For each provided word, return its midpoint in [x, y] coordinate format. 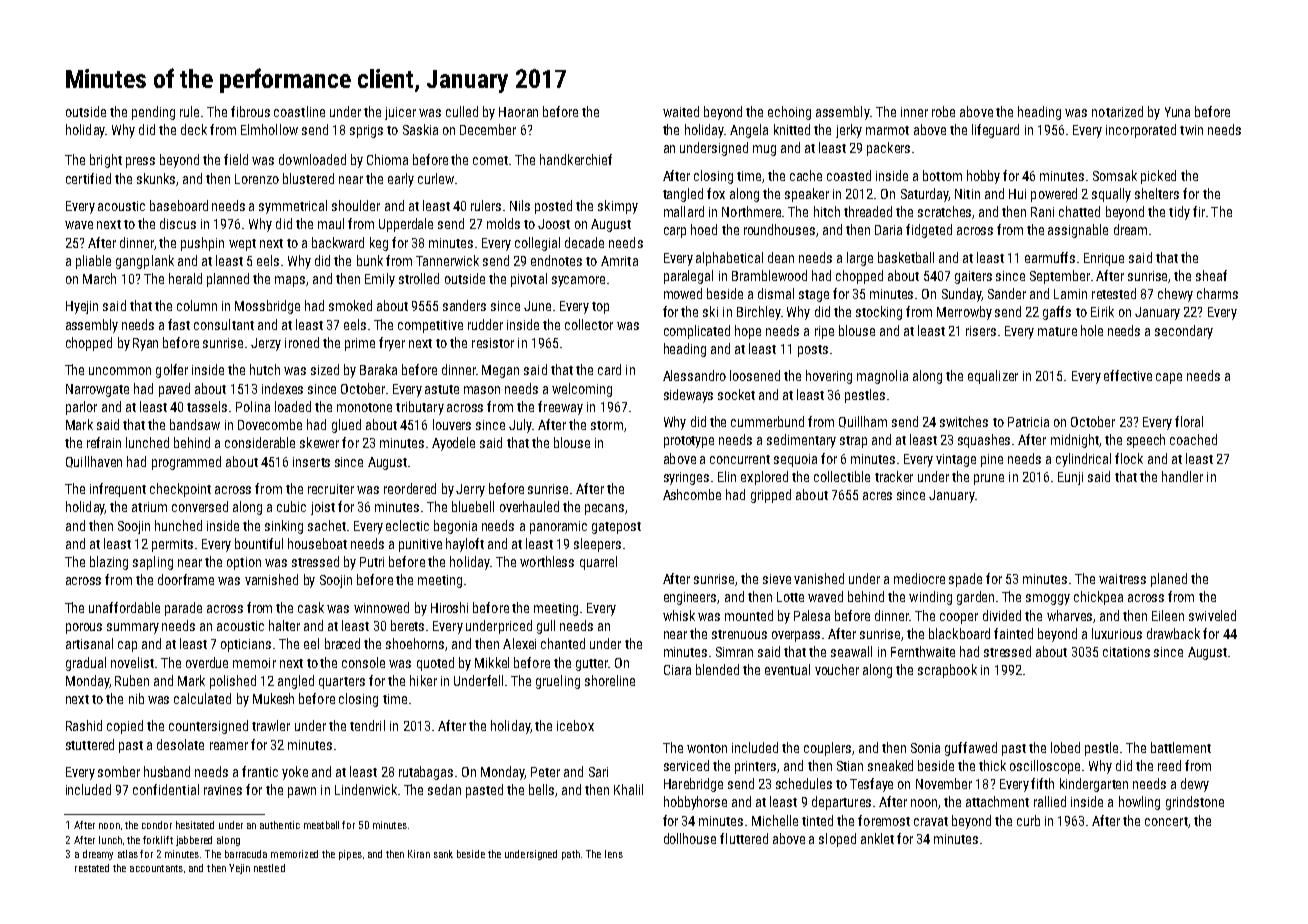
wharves [1069, 615]
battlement [1181, 747]
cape [1169, 378]
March [99, 278]
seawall [851, 651]
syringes [686, 478]
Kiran [419, 854]
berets [407, 625]
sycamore [578, 281]
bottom [942, 175]
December [488, 129]
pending [153, 113]
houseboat [317, 543]
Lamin [1070, 294]
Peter [545, 772]
